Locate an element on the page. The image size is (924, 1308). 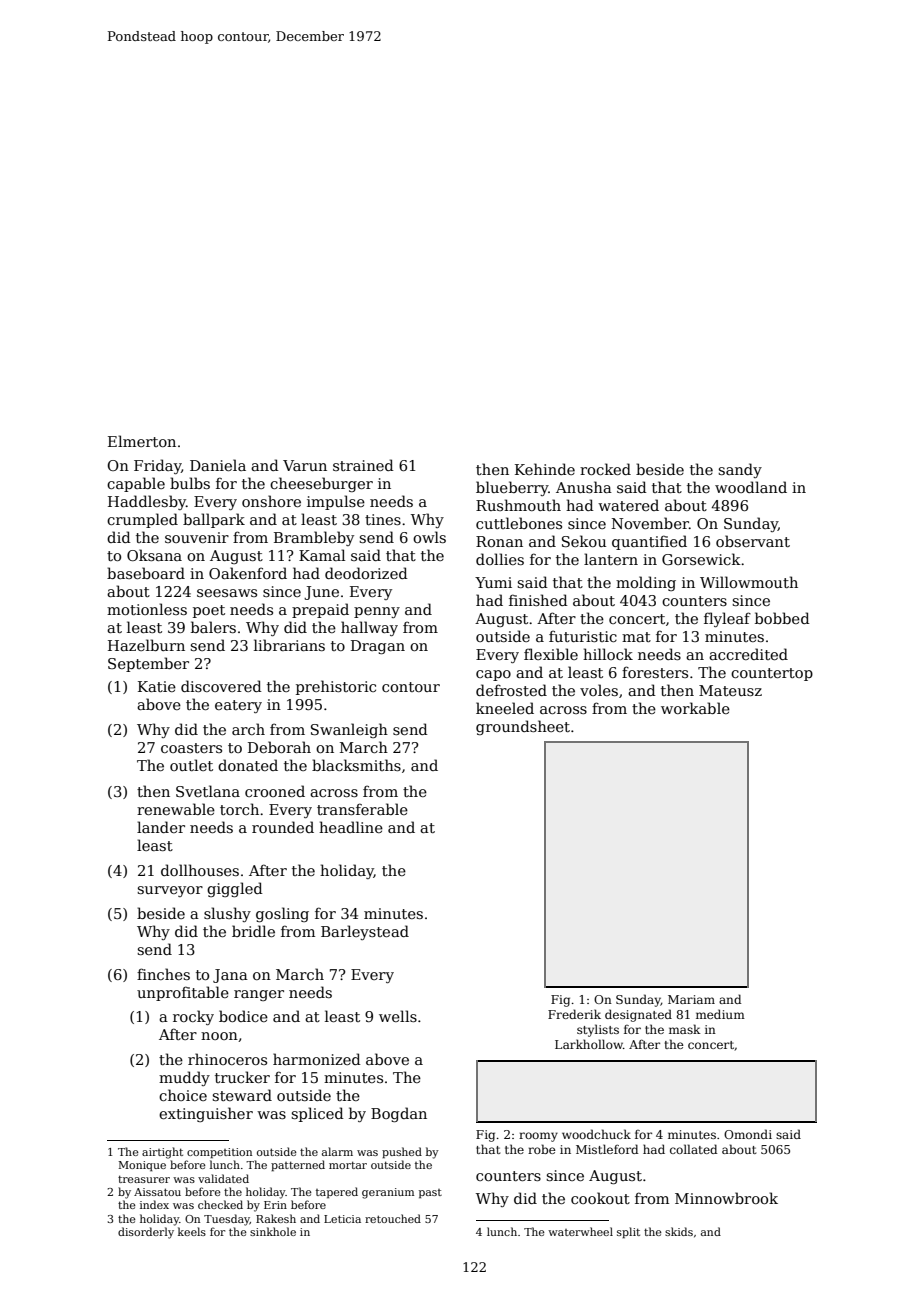
strained is located at coordinates (363, 465).
